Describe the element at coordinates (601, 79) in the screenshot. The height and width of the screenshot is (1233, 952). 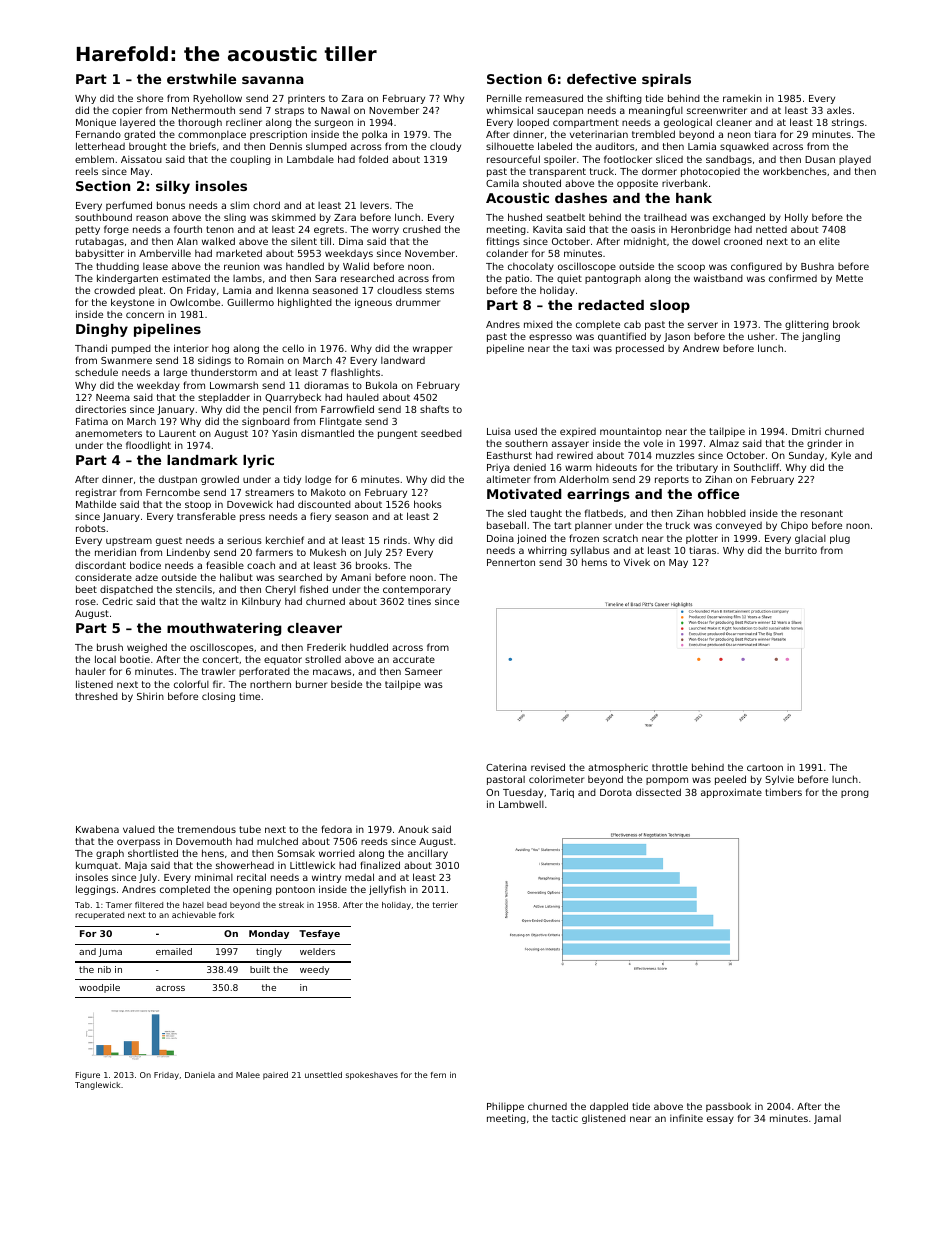
I see `defective` at that location.
